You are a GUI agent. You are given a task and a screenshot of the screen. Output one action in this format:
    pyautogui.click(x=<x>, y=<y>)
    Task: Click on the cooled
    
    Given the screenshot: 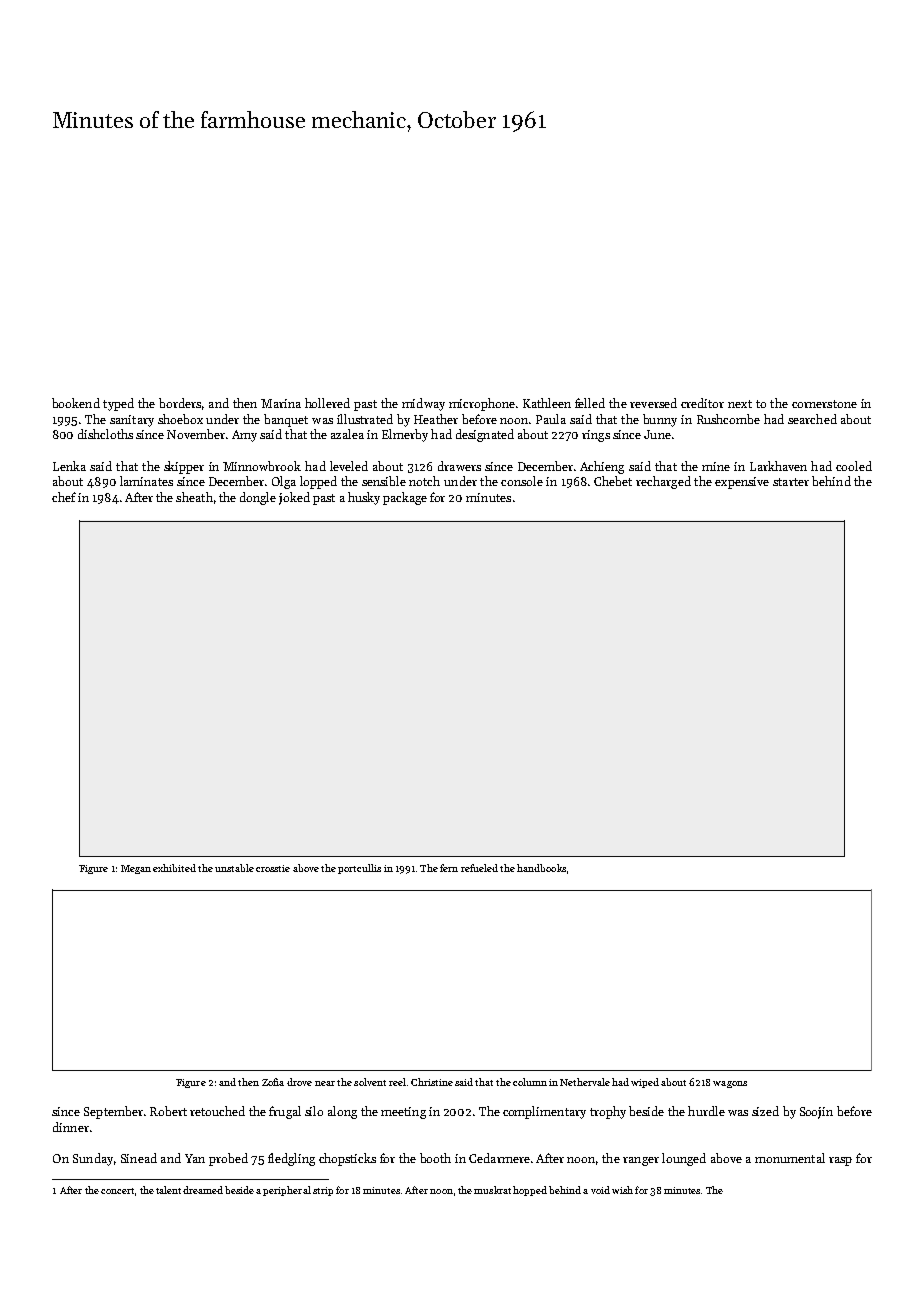 What is the action you would take?
    pyautogui.click(x=854, y=466)
